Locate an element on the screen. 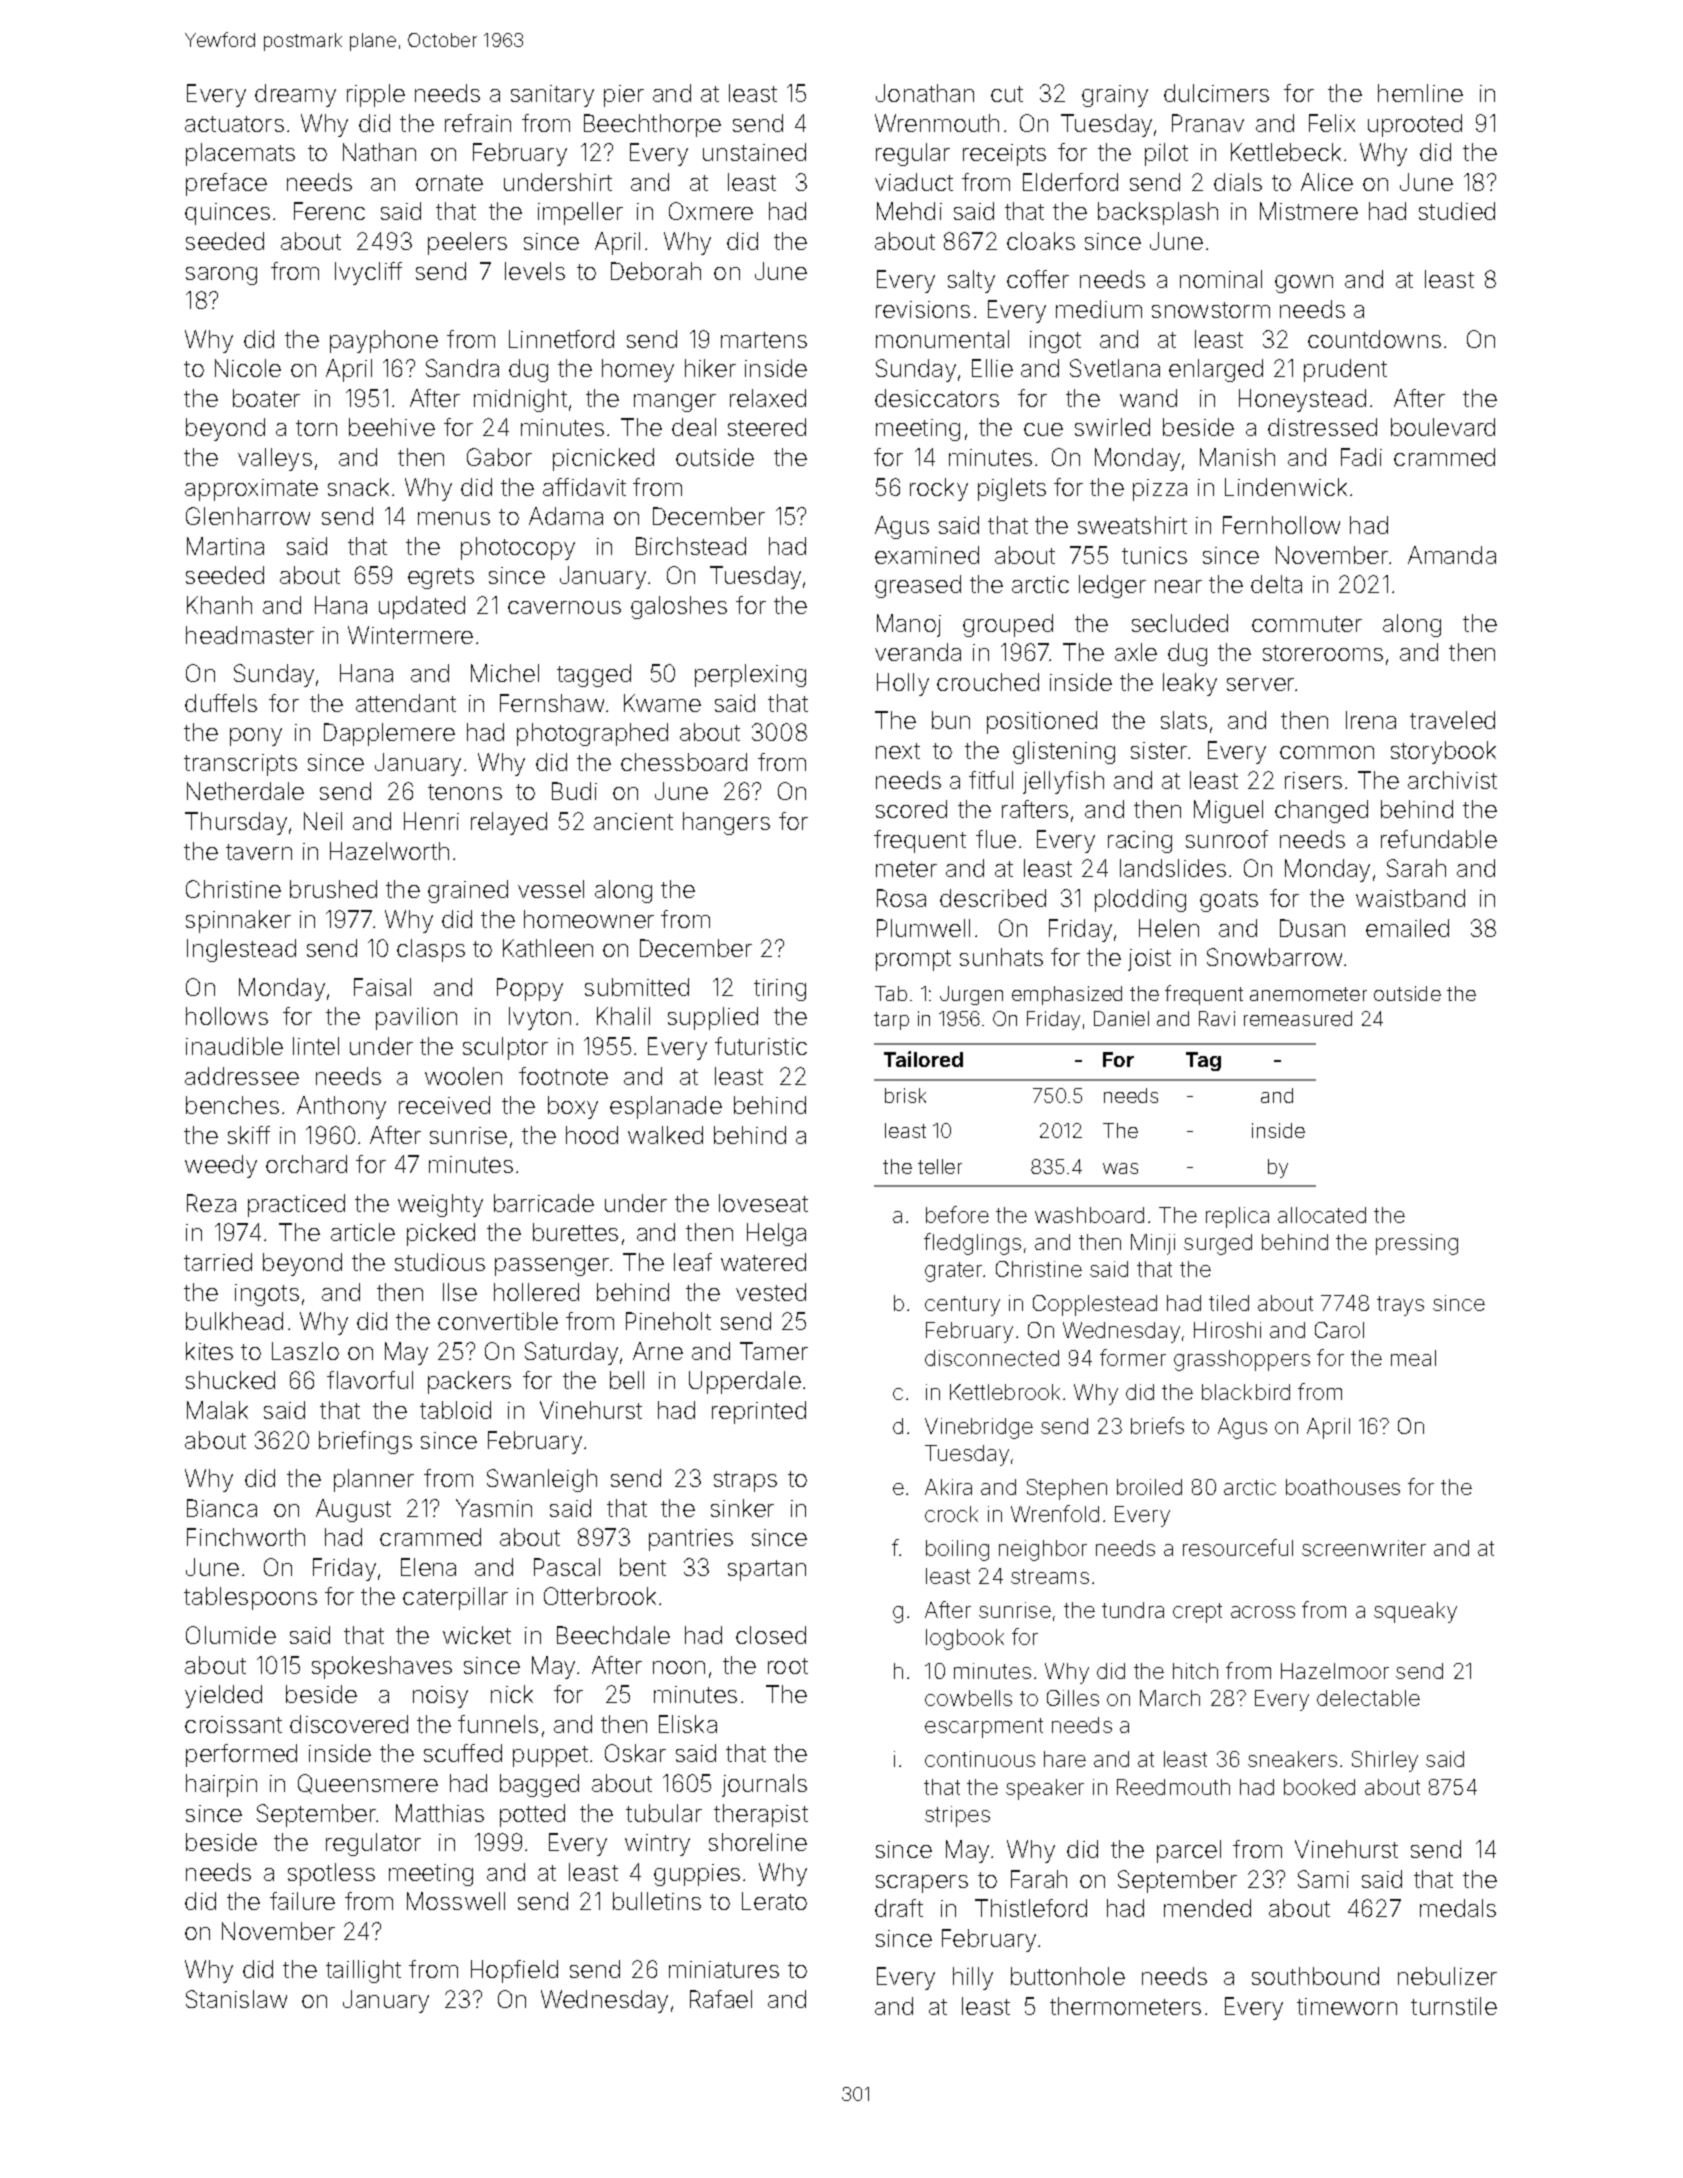  cut is located at coordinates (1007, 94).
